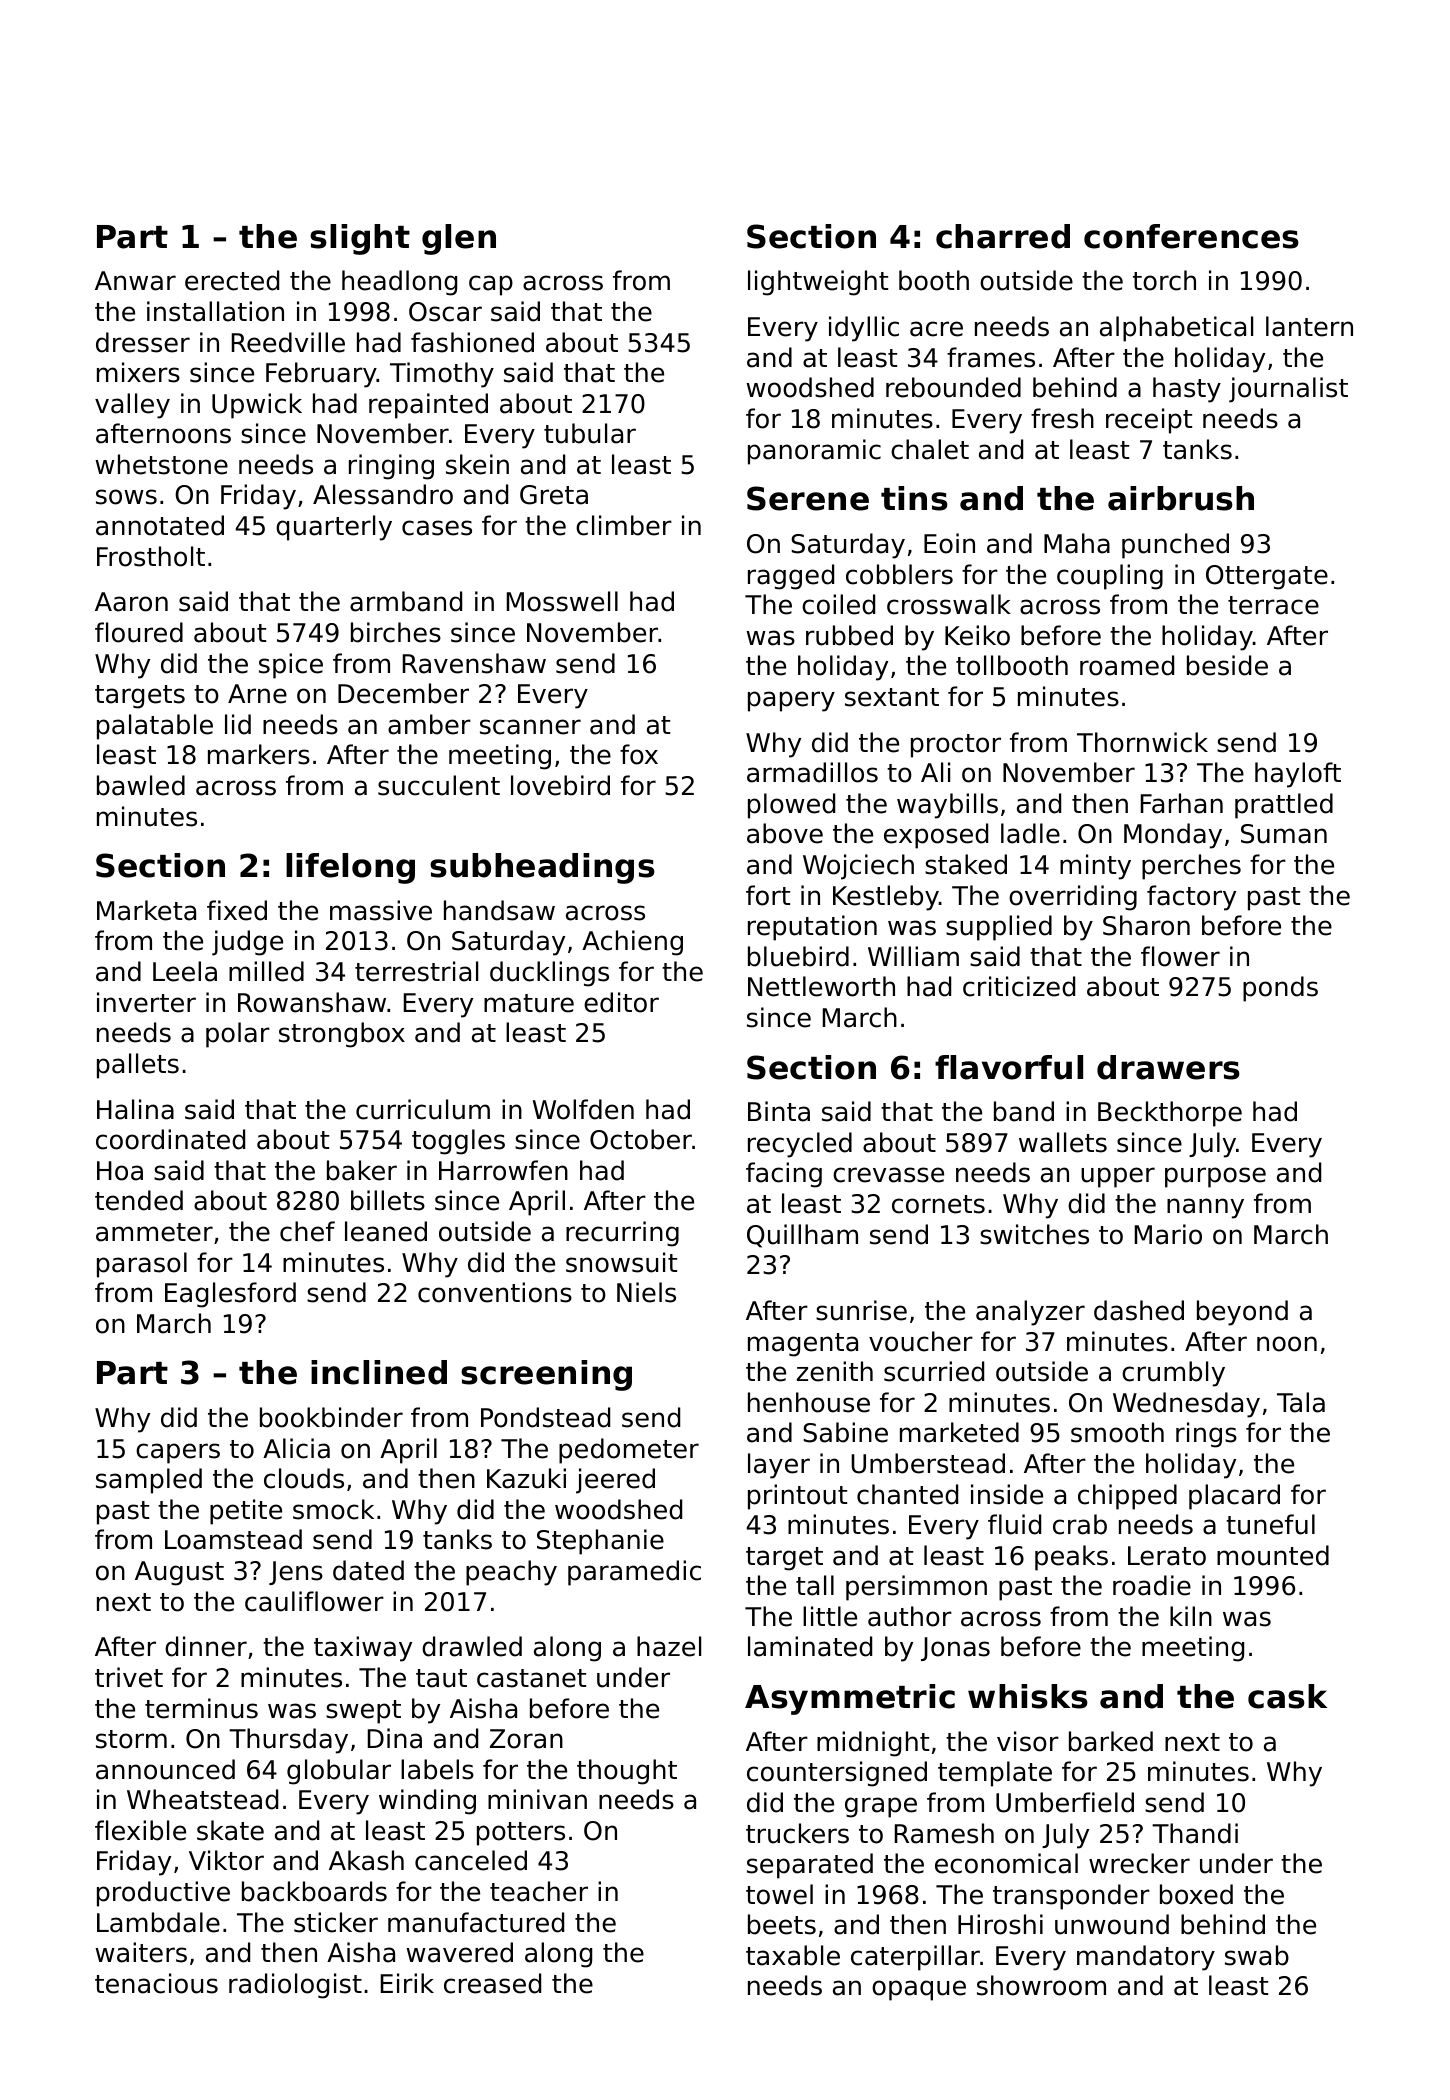  What do you see at coordinates (919, 1990) in the screenshot?
I see `opaque` at bounding box center [919, 1990].
